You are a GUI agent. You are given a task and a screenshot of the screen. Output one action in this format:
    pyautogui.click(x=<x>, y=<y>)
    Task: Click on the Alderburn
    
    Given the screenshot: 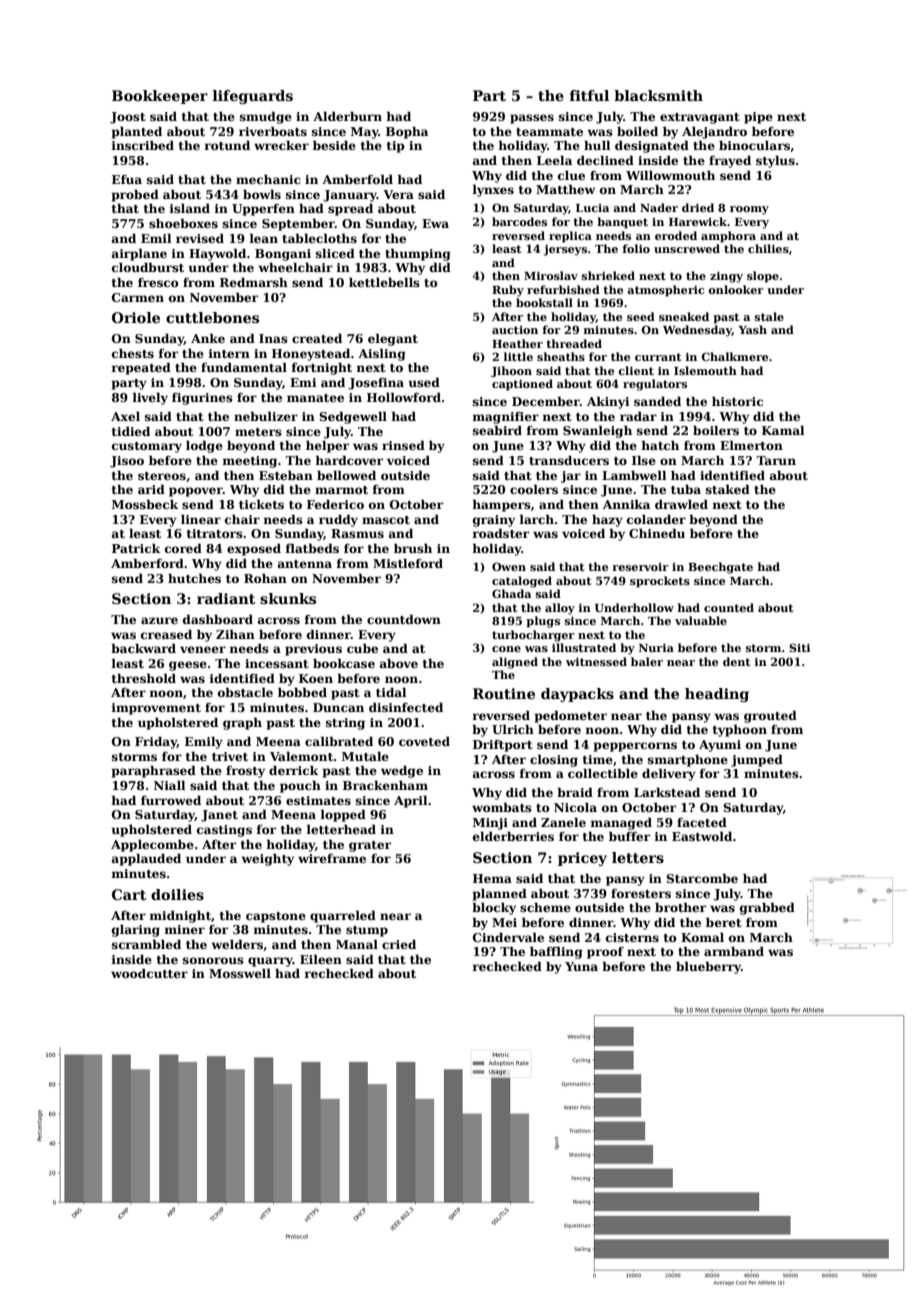 What is the action you would take?
    pyautogui.click(x=347, y=116)
